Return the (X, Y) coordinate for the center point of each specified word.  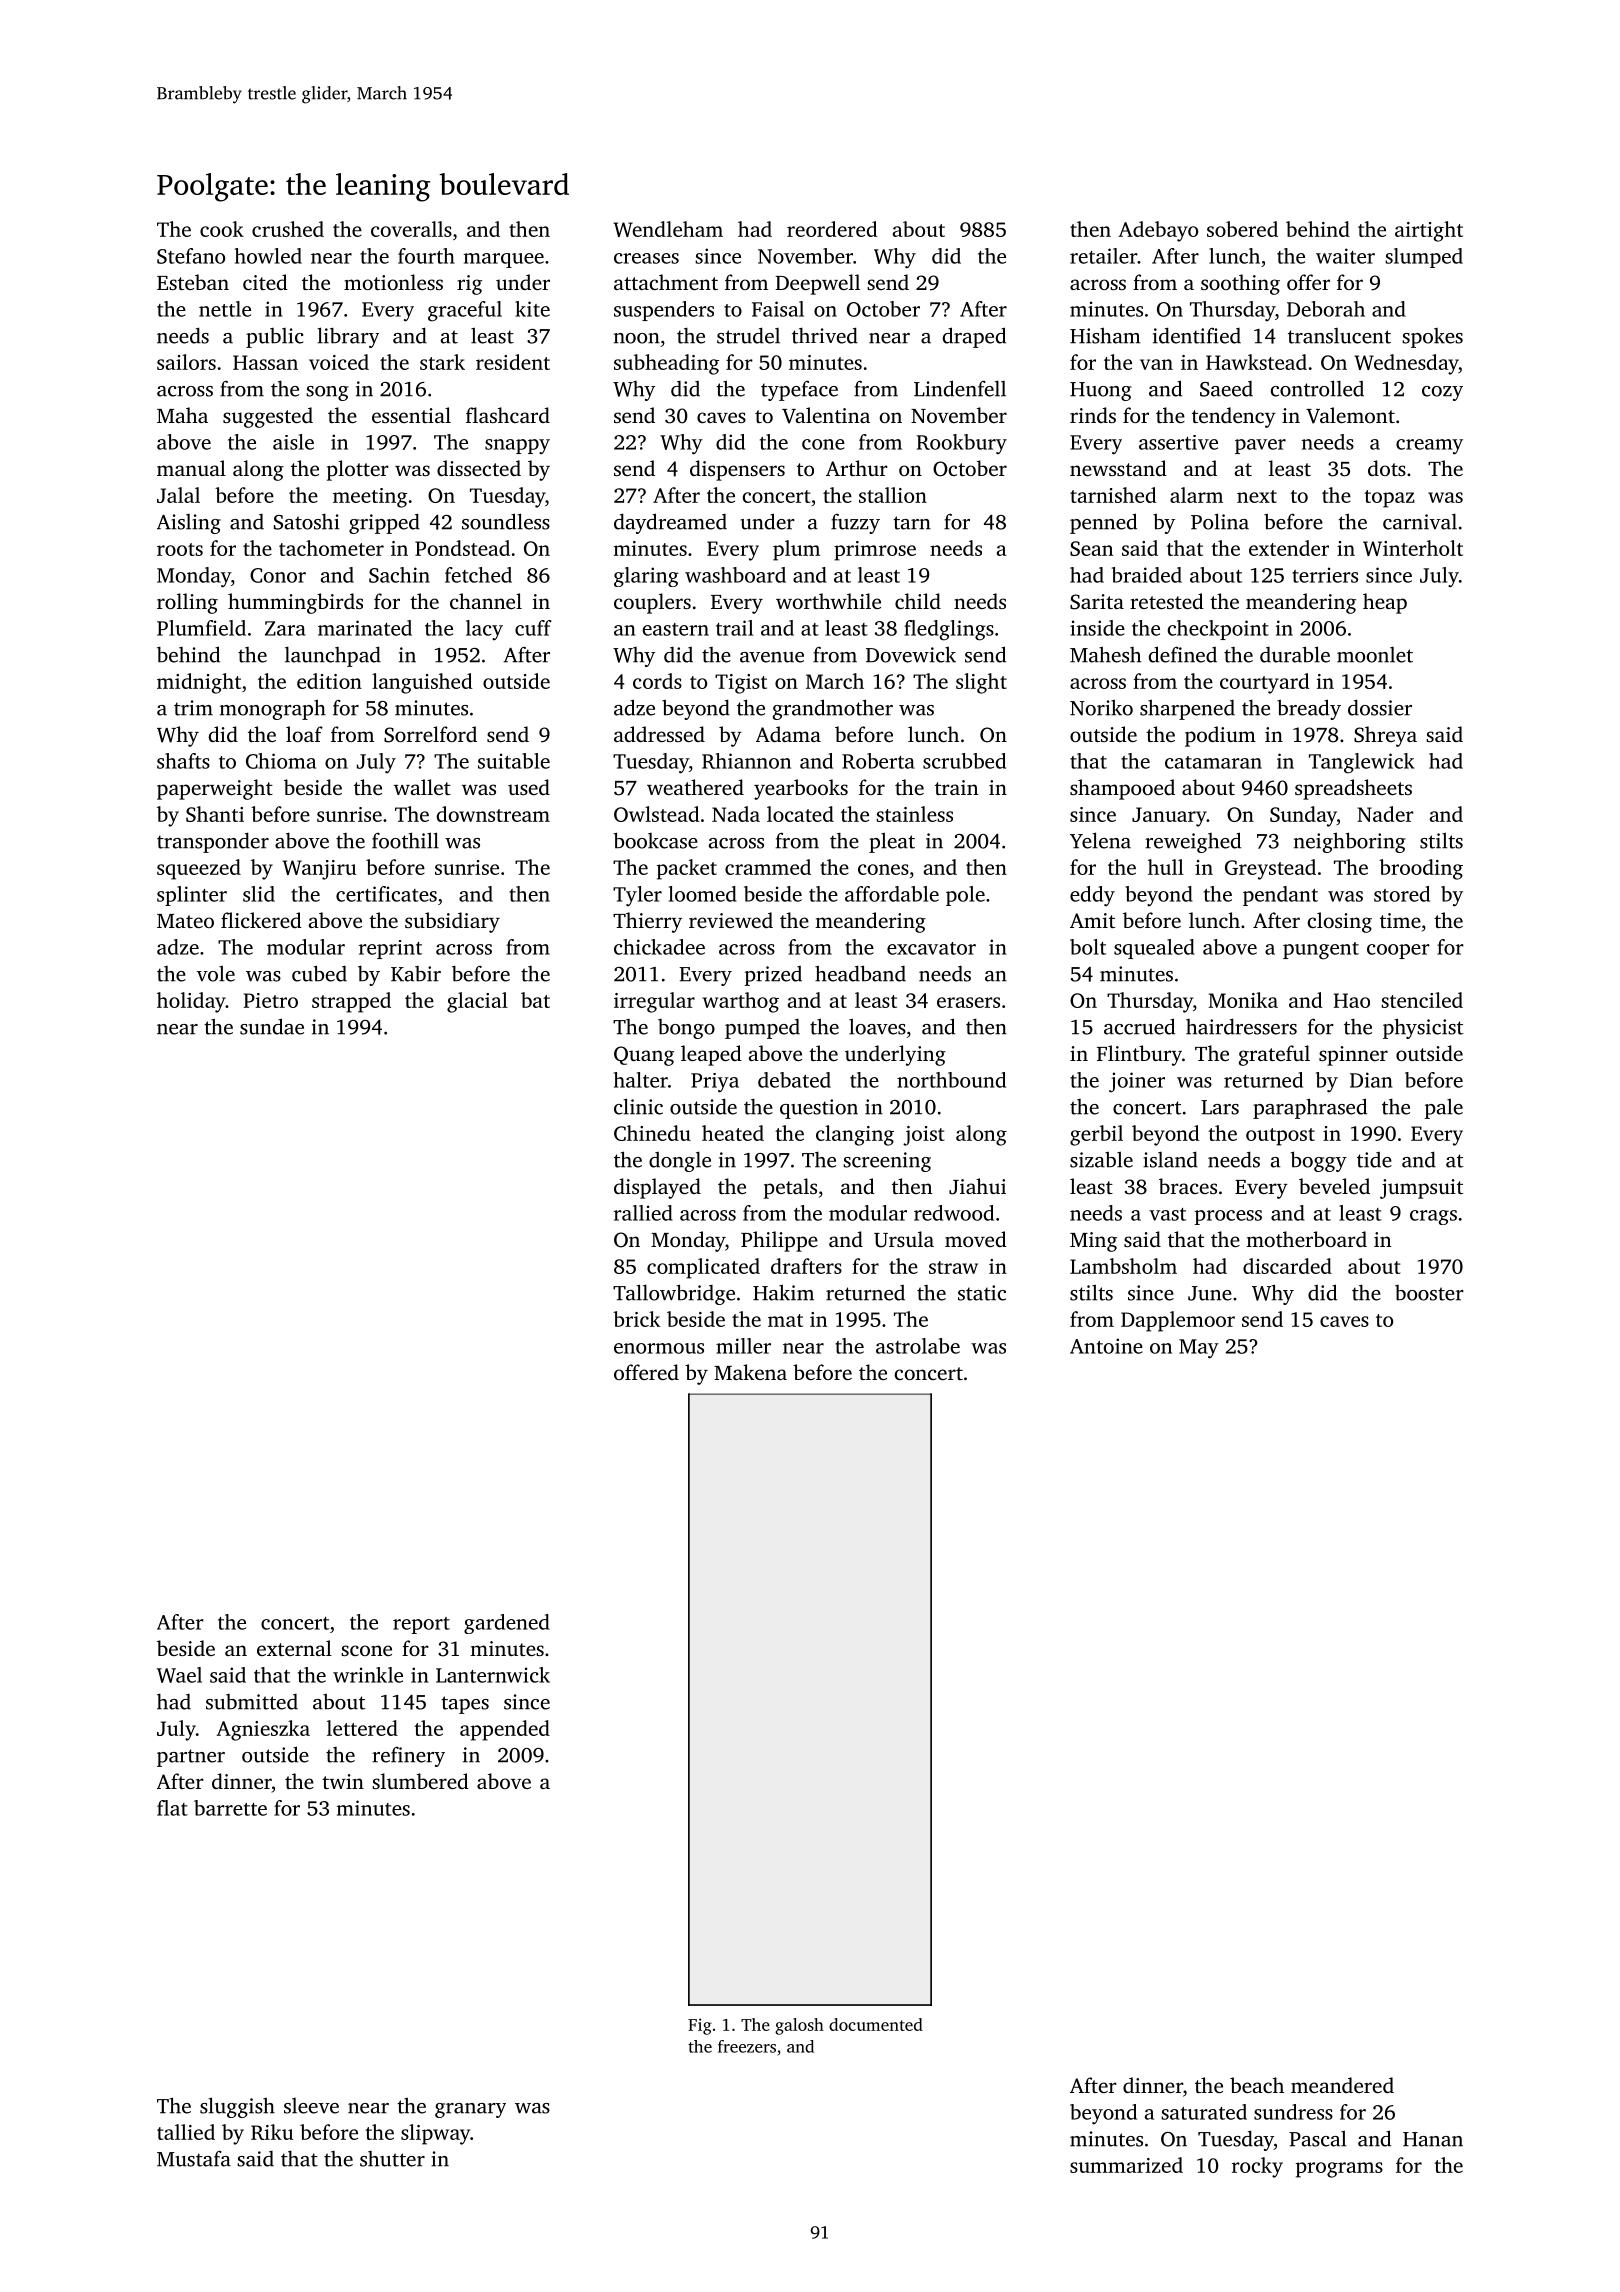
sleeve (311, 2106)
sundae (272, 1026)
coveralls (411, 229)
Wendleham (668, 229)
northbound (951, 1080)
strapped (351, 1002)
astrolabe (918, 1346)
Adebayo (1158, 231)
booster (1429, 1293)
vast (1167, 1214)
